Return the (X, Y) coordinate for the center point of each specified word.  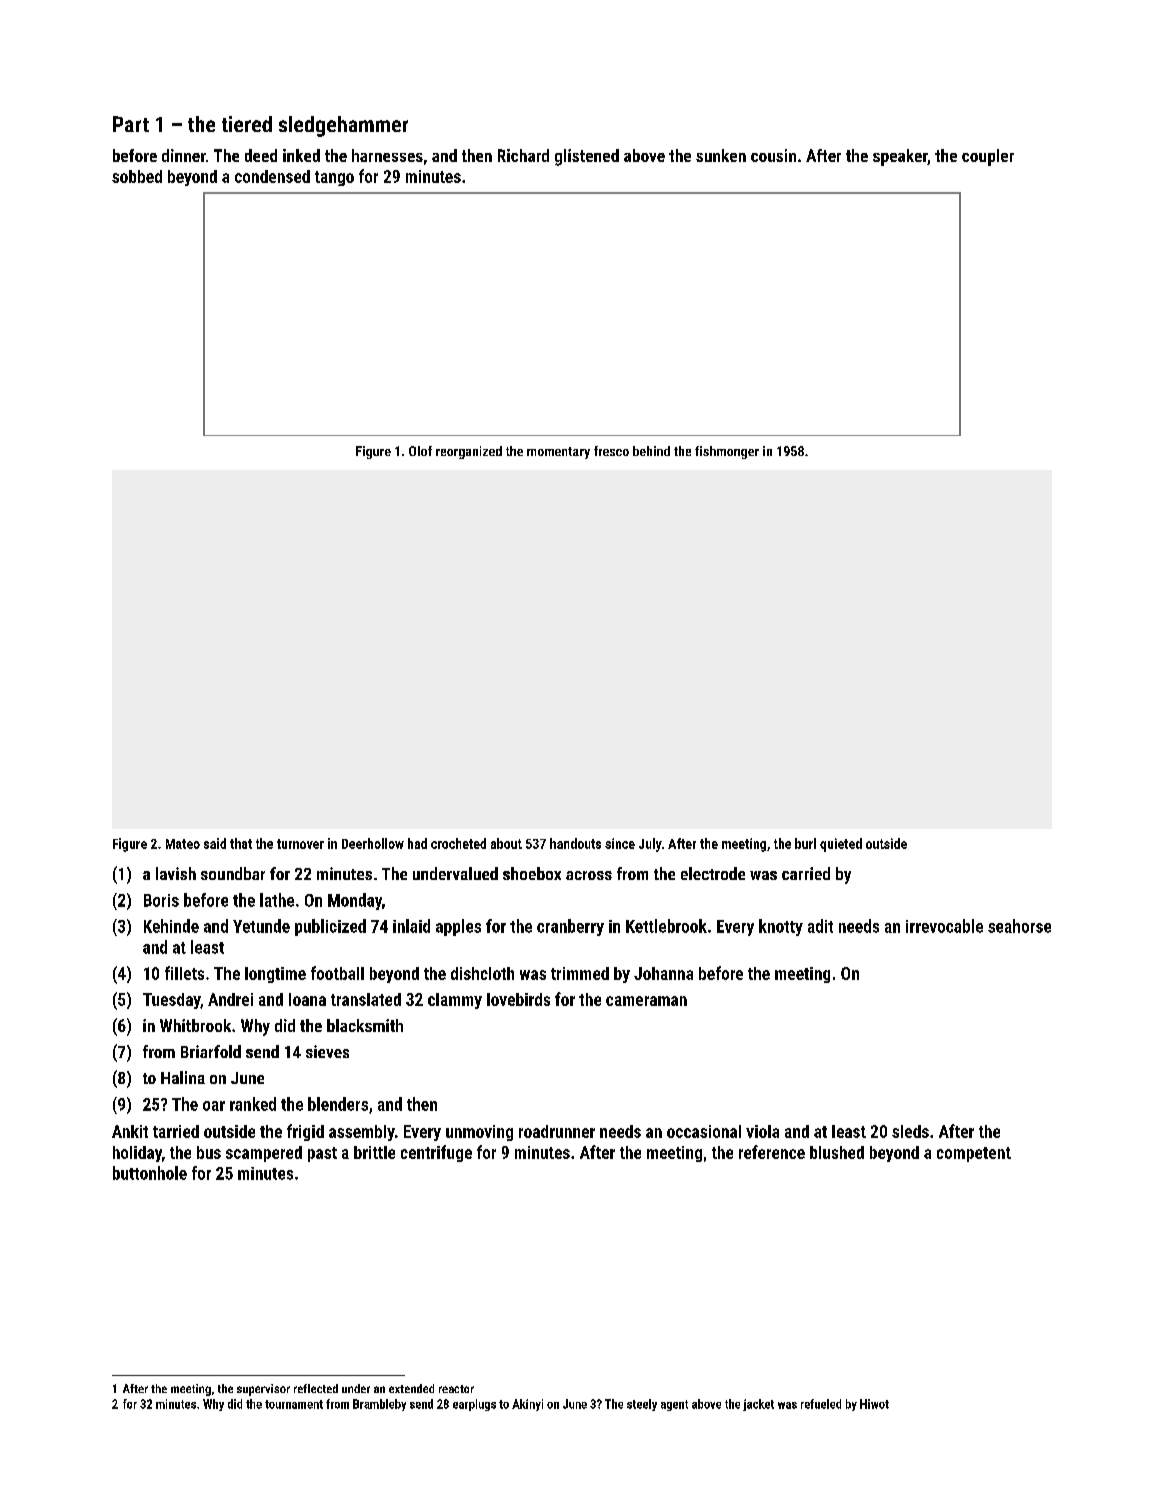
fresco (611, 451)
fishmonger (727, 452)
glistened (587, 157)
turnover (300, 844)
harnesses (387, 155)
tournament (294, 1404)
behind (651, 451)
